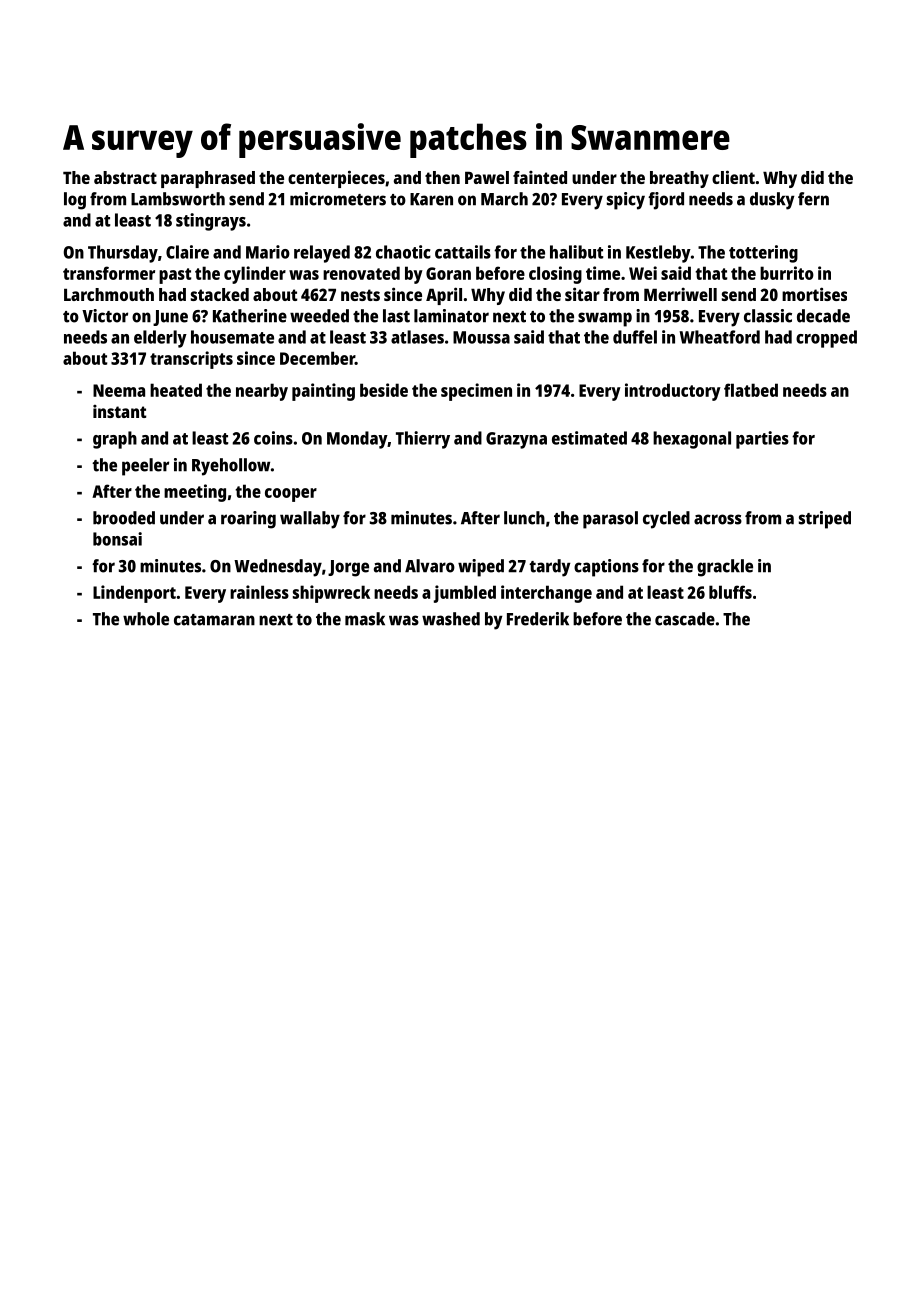 The image size is (924, 1314). What do you see at coordinates (105, 316) in the screenshot?
I see `Victor` at bounding box center [105, 316].
